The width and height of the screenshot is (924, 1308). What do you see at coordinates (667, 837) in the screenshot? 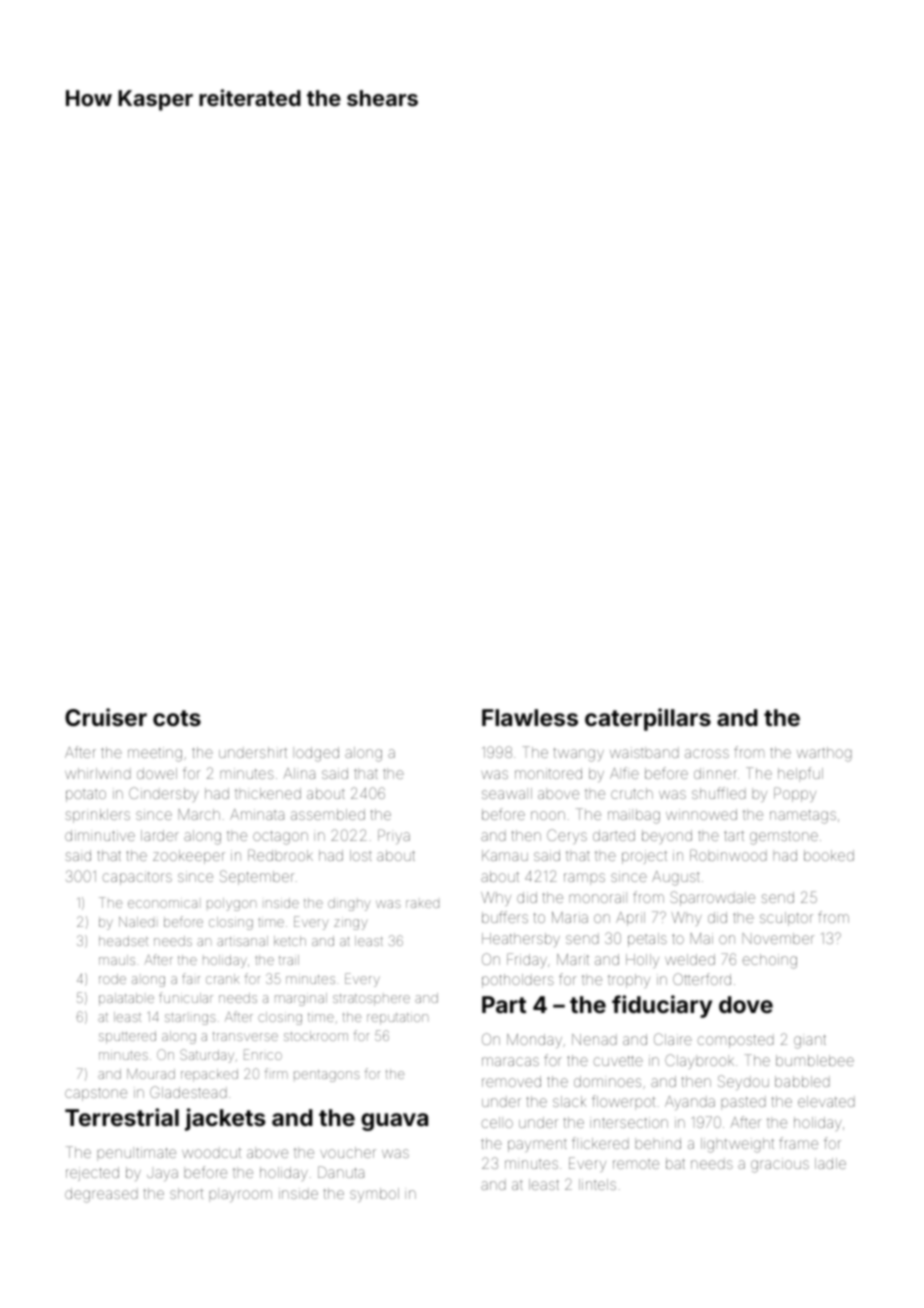
I see `beyond` at bounding box center [667, 837].
